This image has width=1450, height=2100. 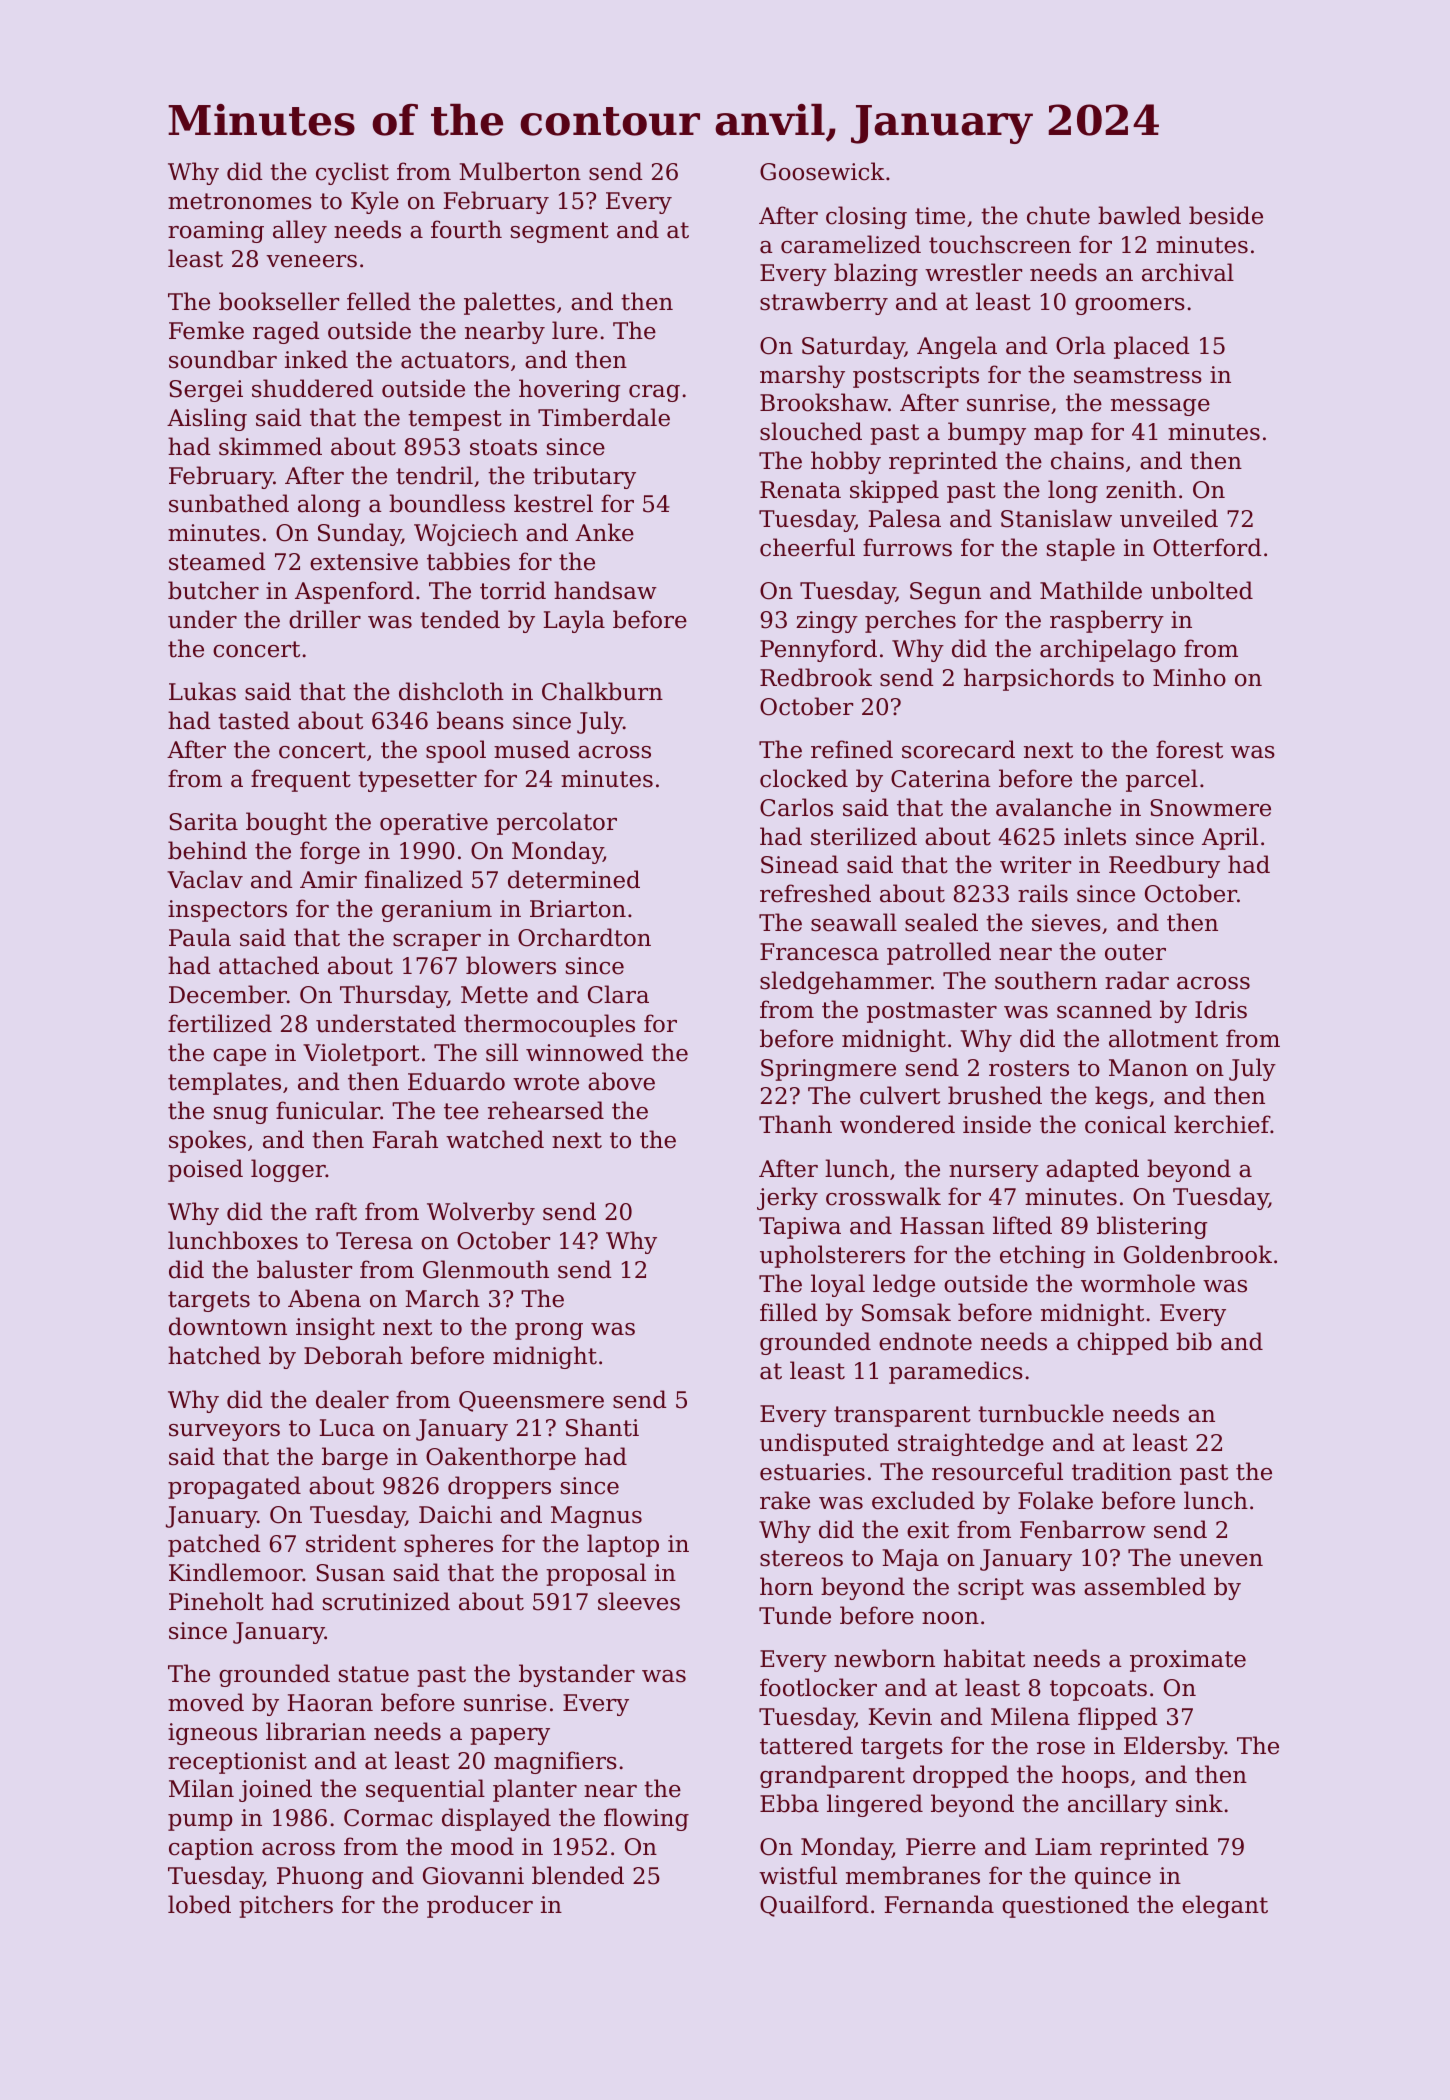 What do you see at coordinates (199, 1904) in the image?
I see `lobed` at bounding box center [199, 1904].
